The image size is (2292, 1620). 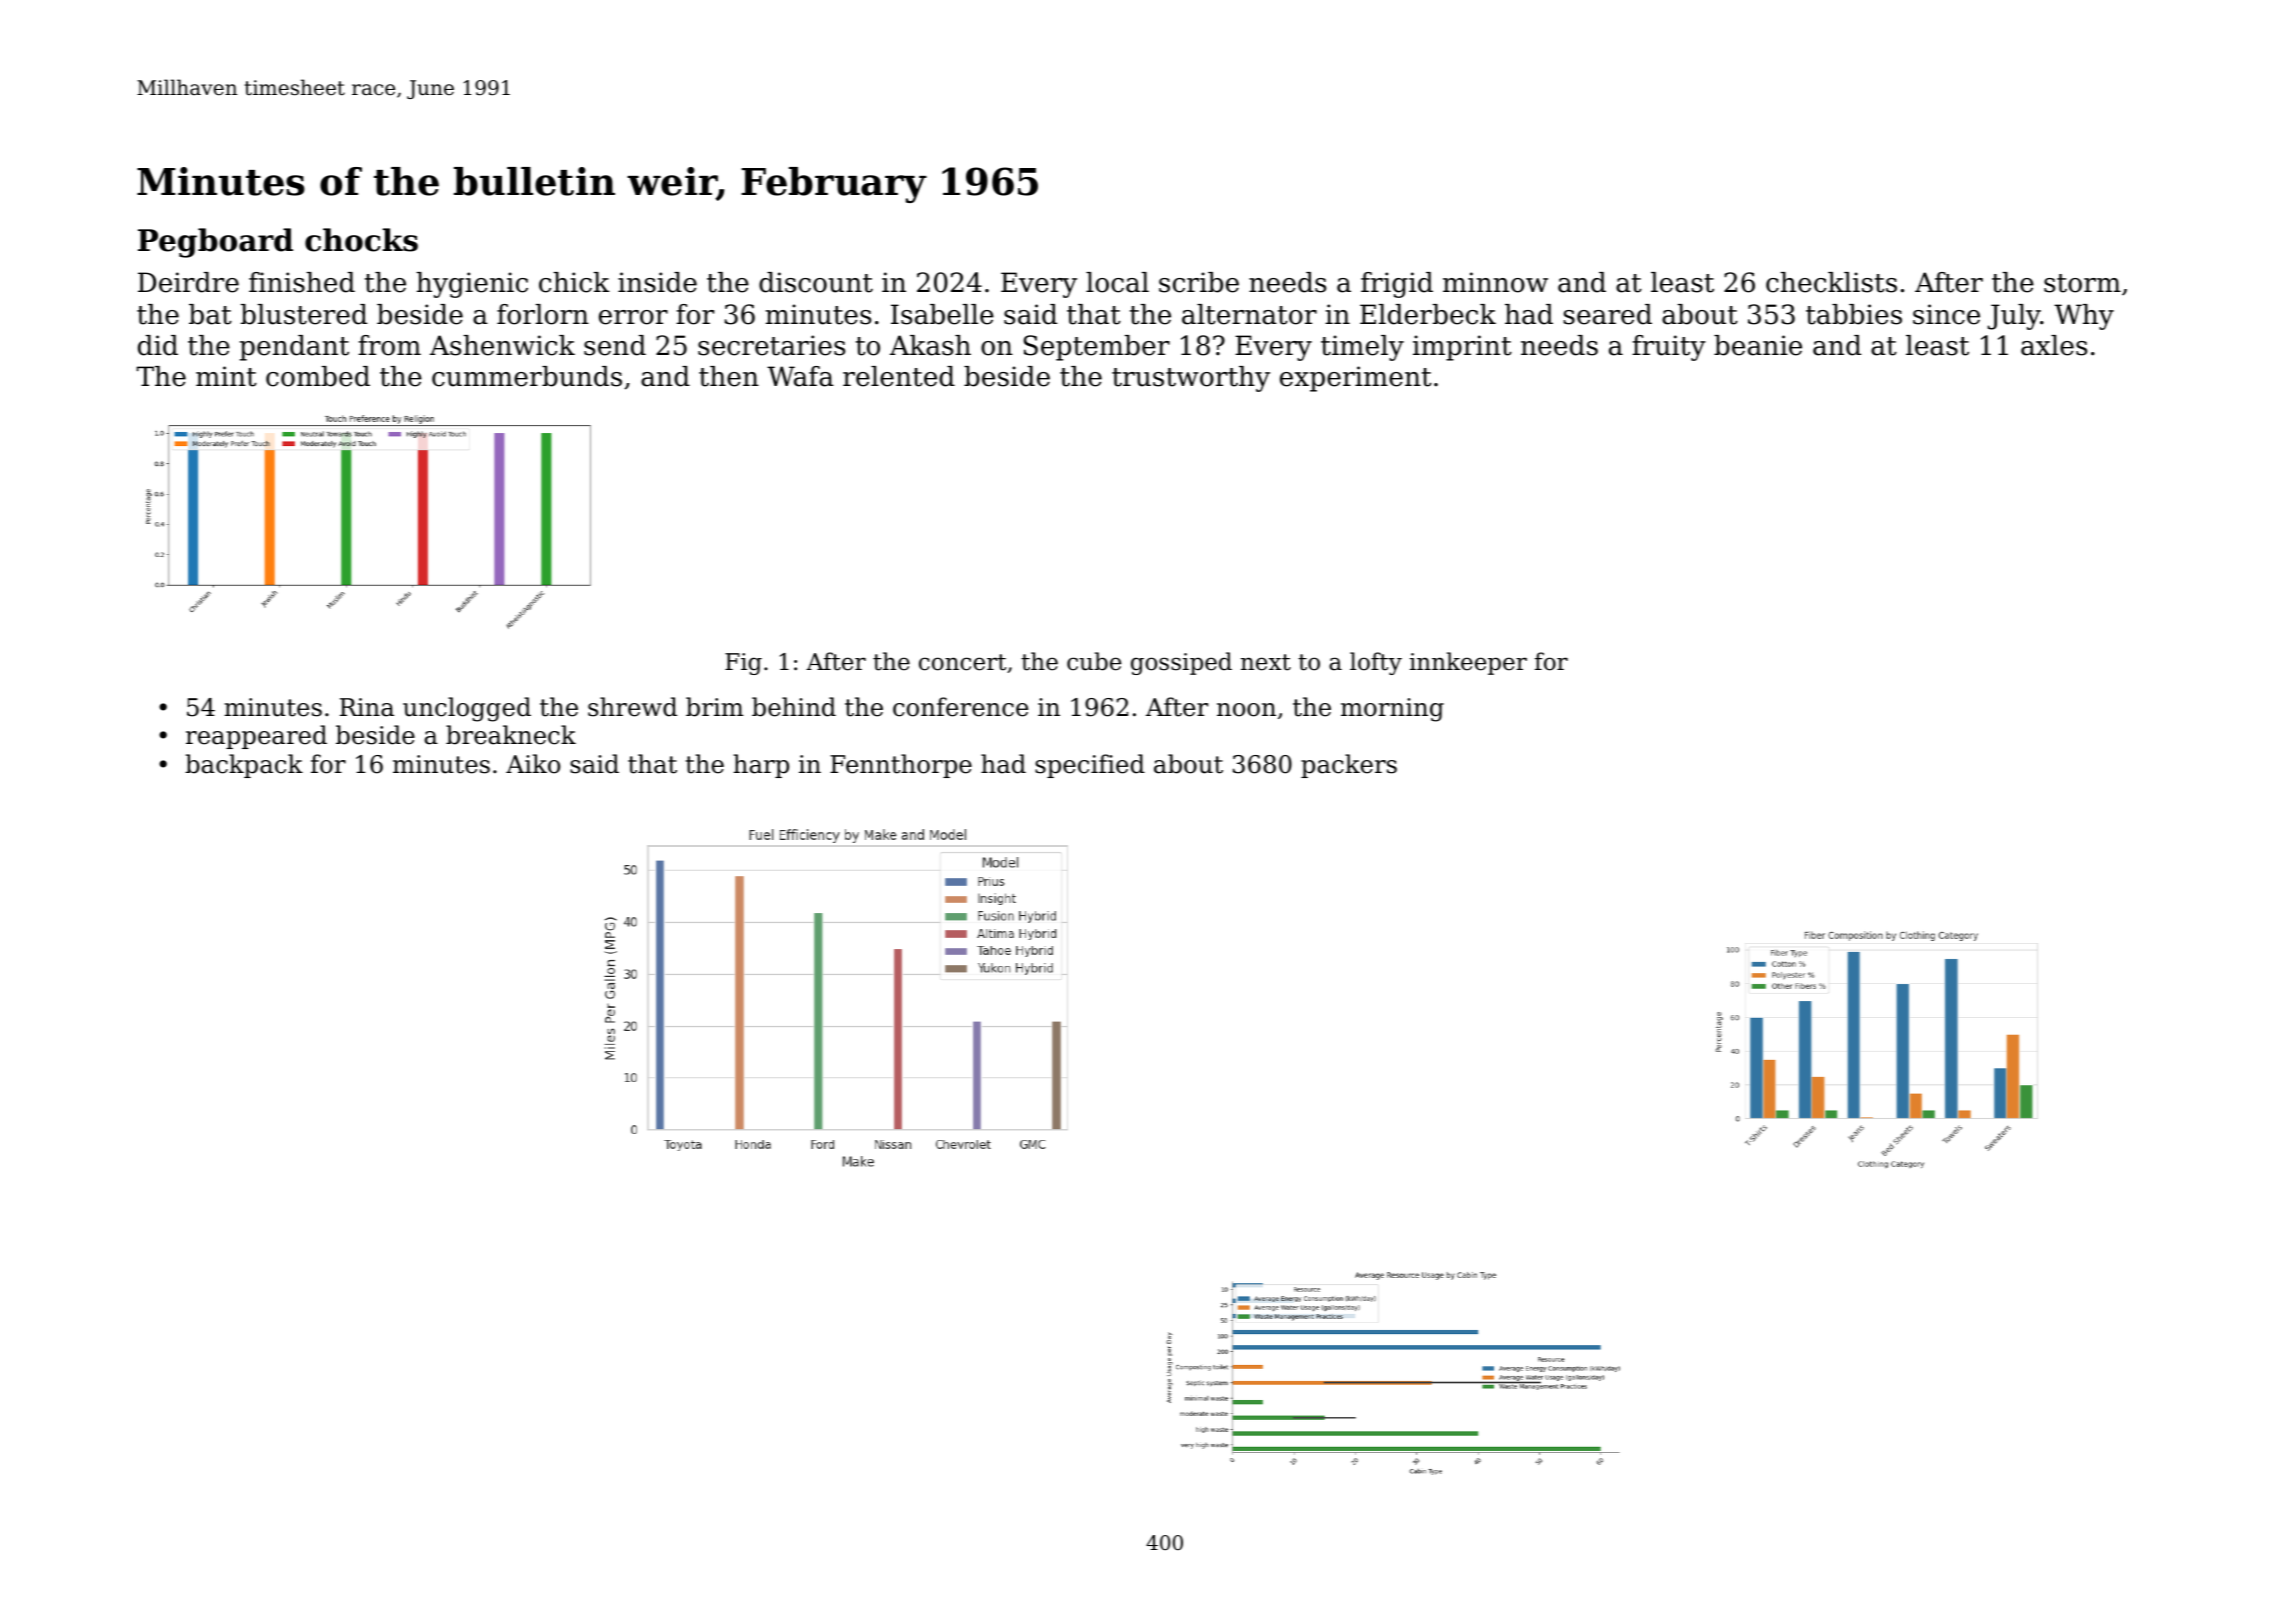 I want to click on concert, so click(x=962, y=662).
